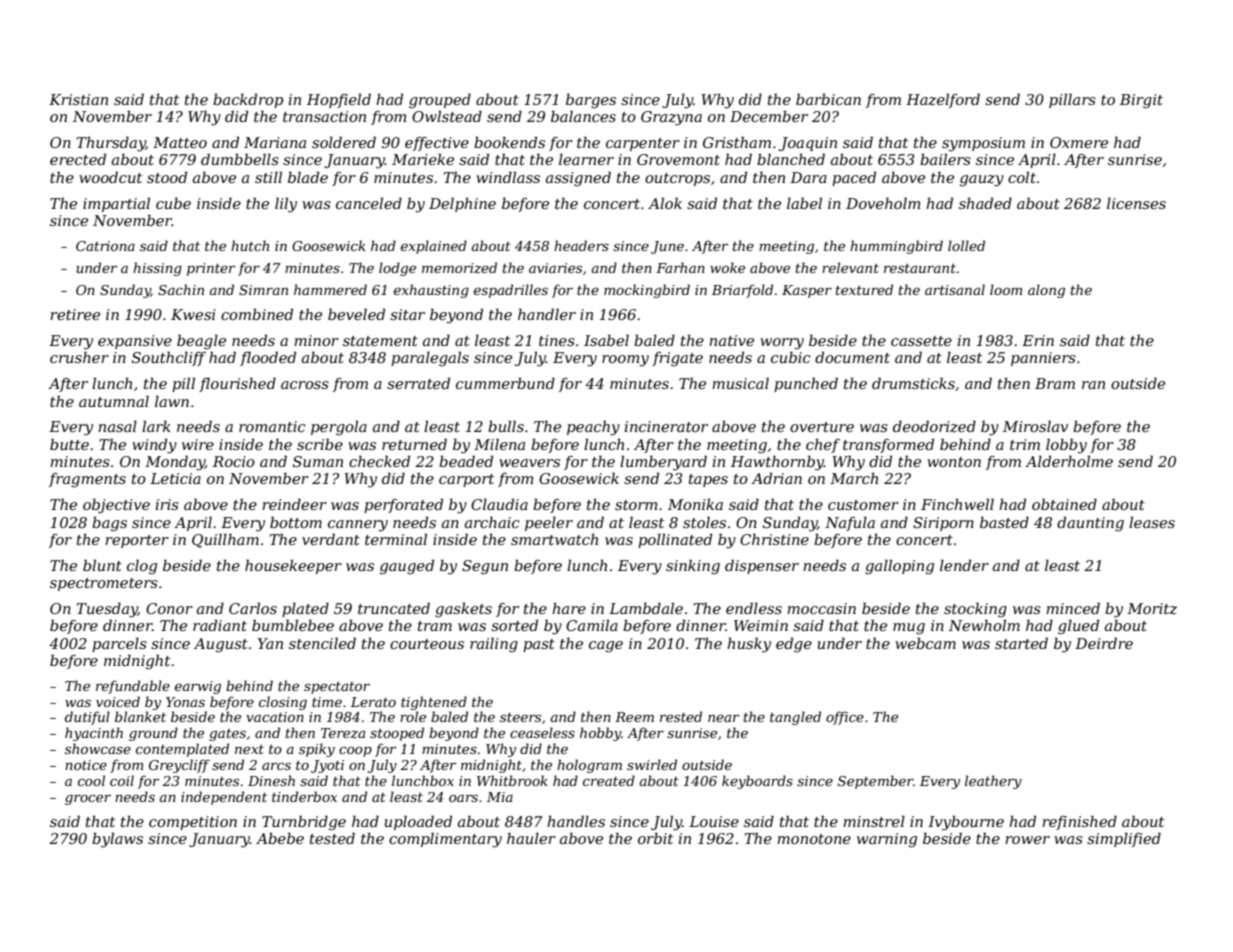 The image size is (1233, 952). I want to click on Hazelford, so click(943, 100).
